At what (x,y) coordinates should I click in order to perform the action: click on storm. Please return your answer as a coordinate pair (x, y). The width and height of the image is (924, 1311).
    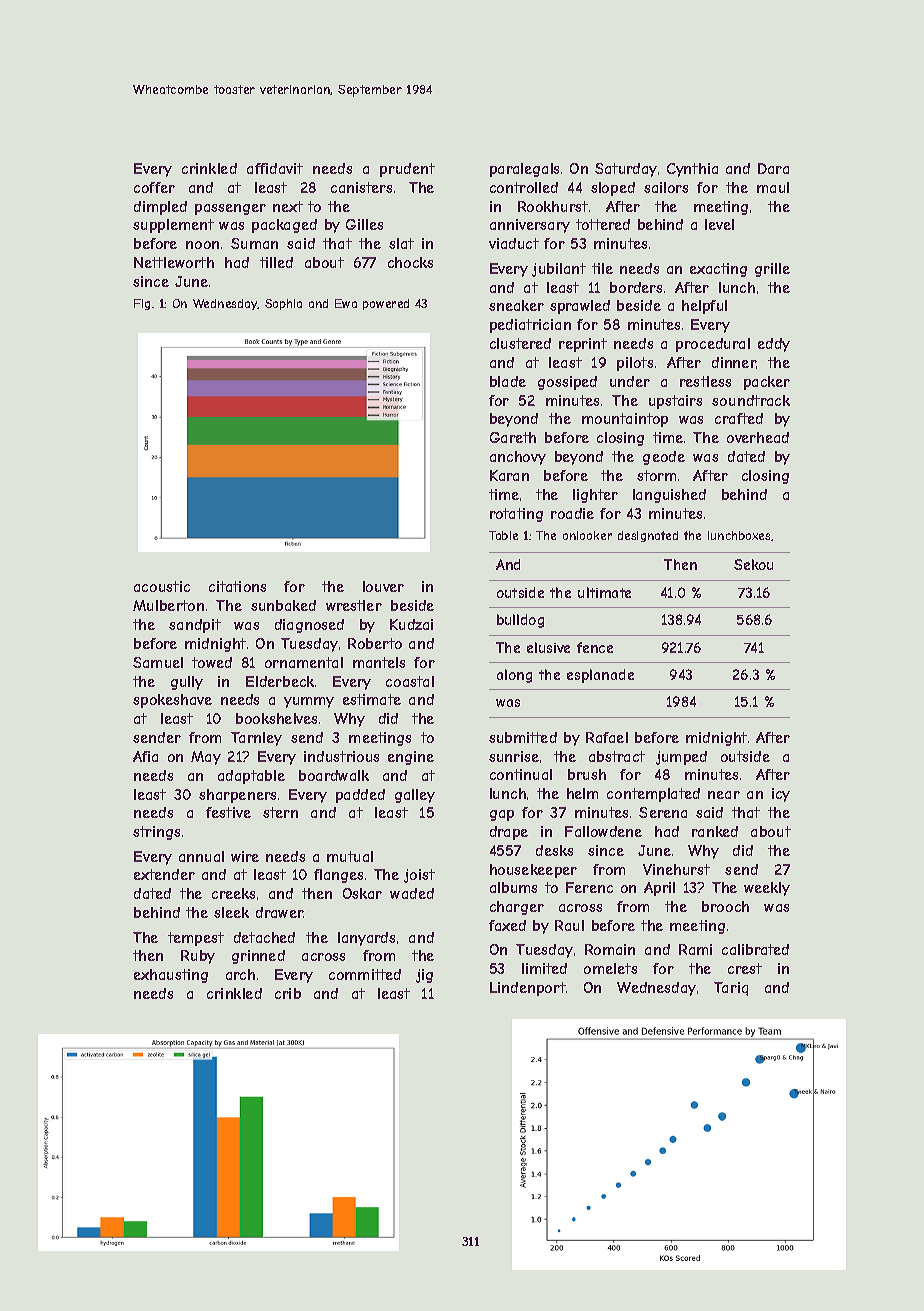
    Looking at the image, I should click on (656, 475).
